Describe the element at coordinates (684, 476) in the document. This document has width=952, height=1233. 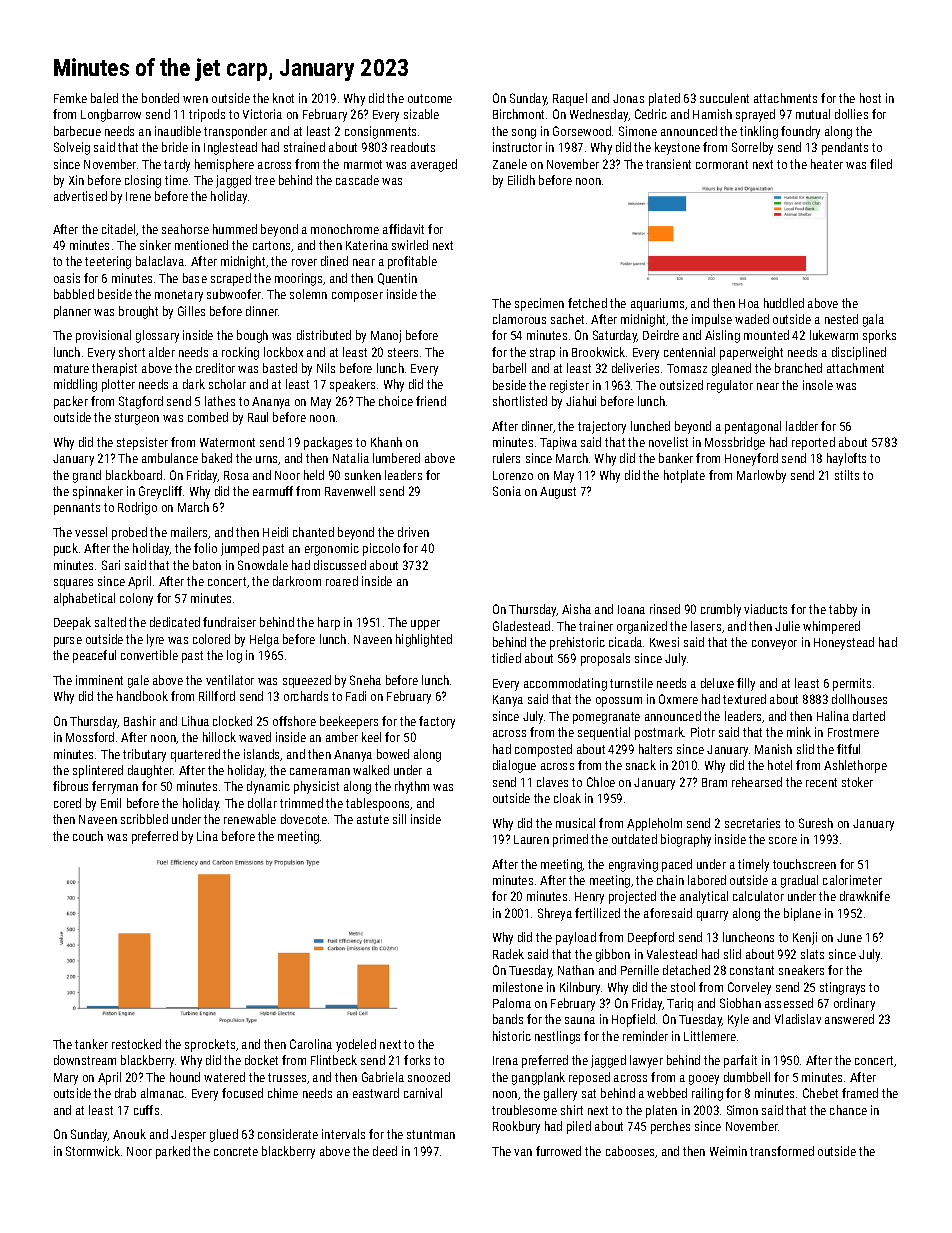
I see `hotplate` at that location.
